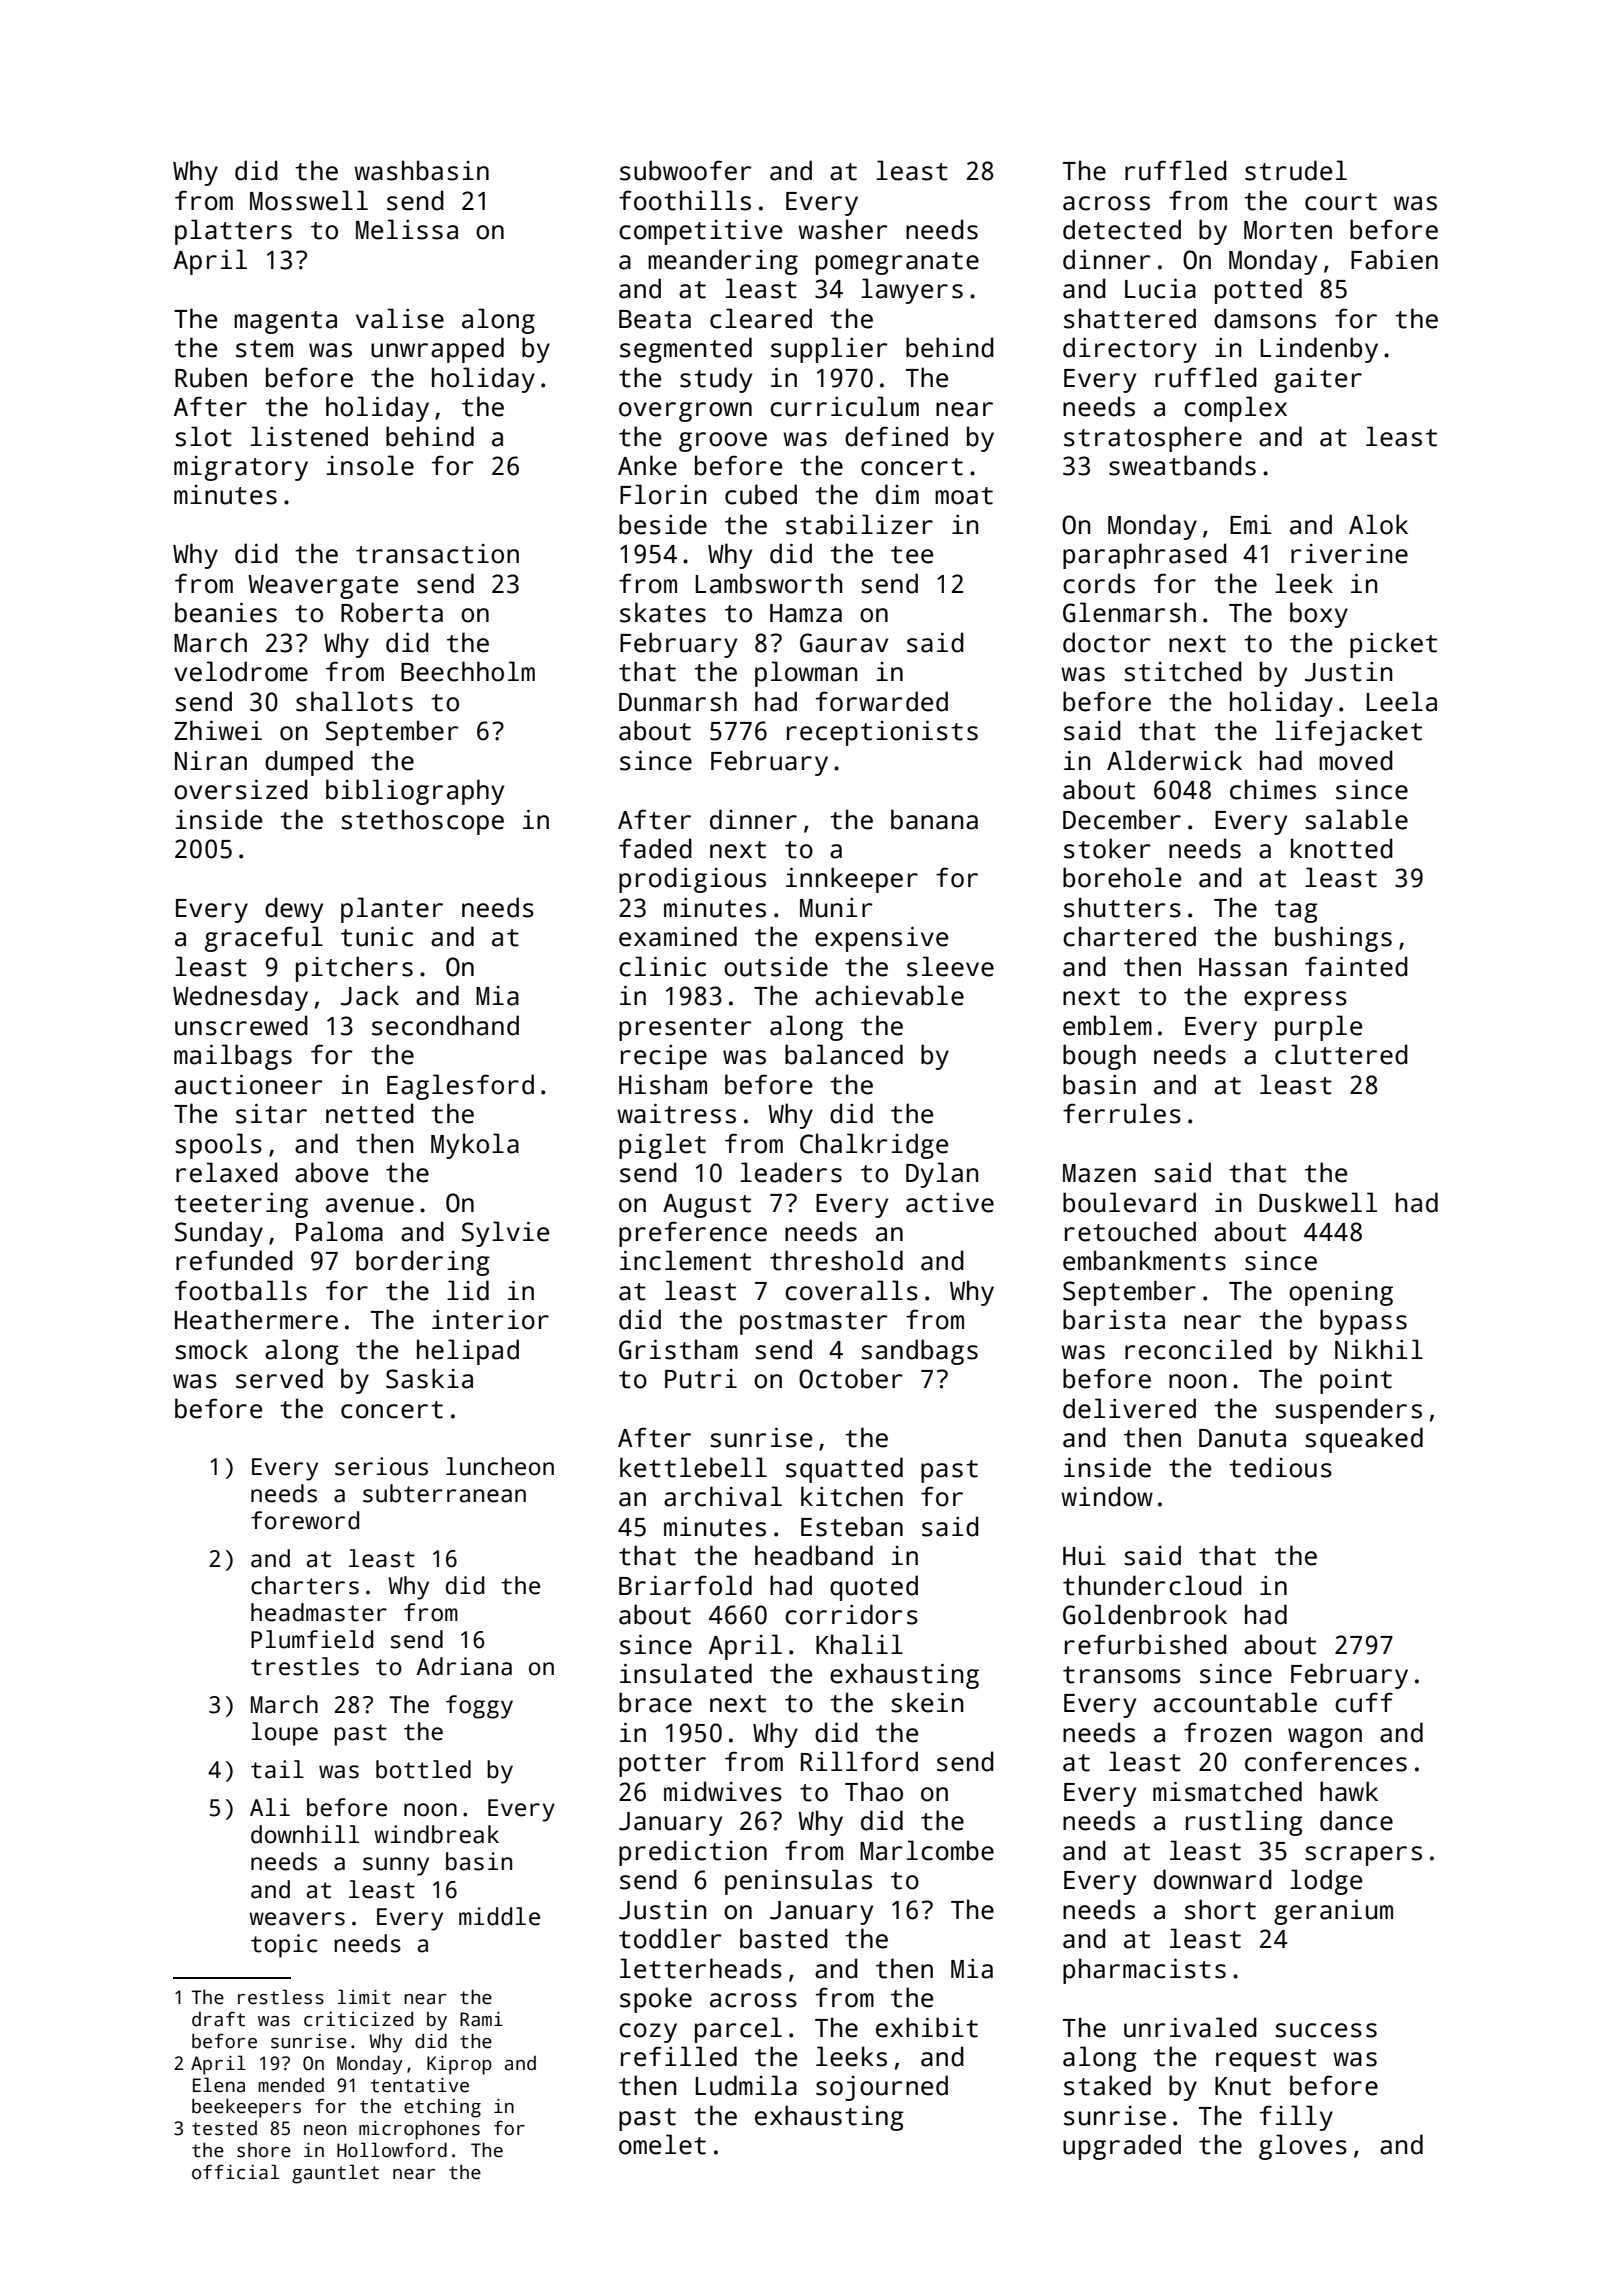 The image size is (1620, 2292). I want to click on Mosswell, so click(309, 200).
